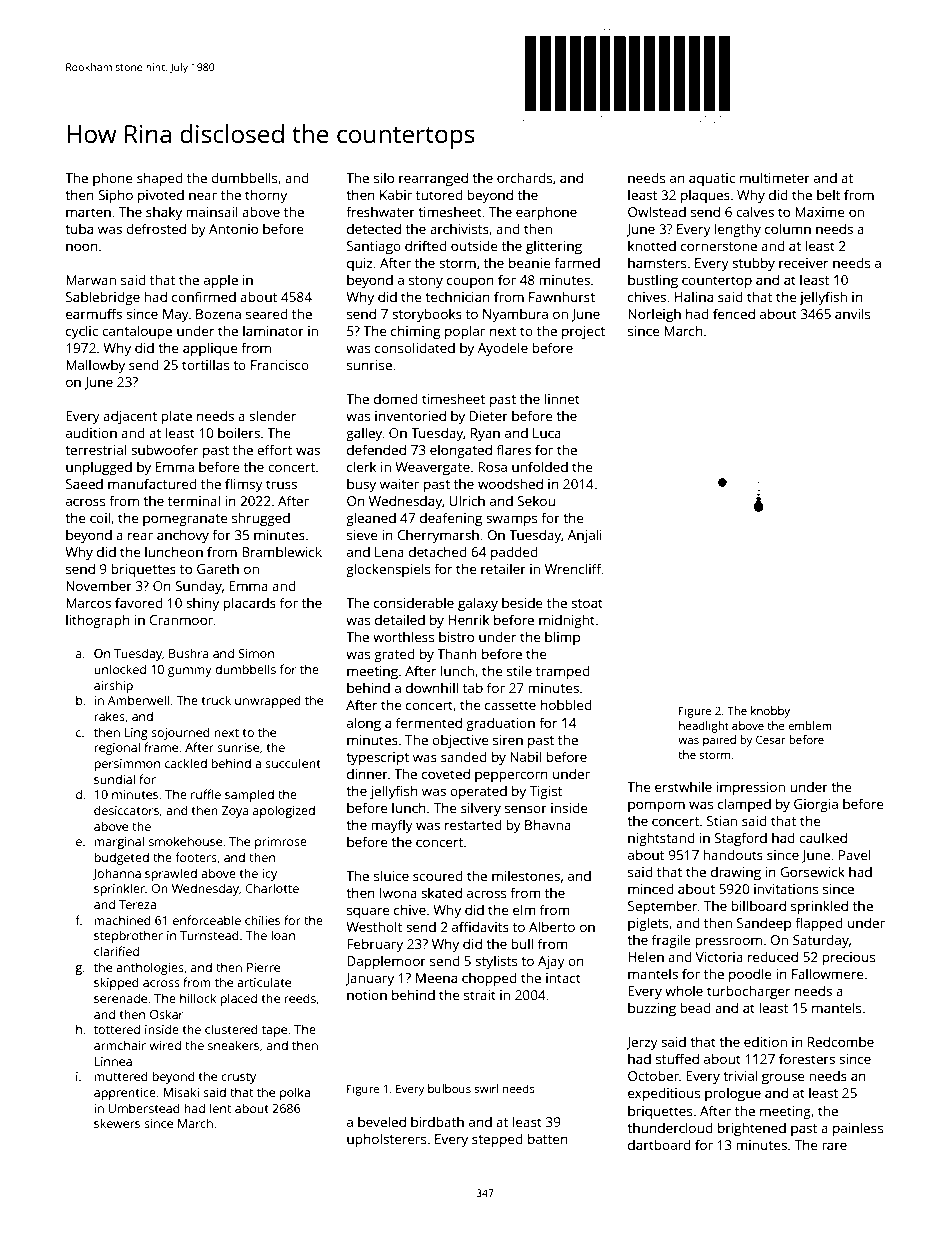 The width and height of the screenshot is (952, 1233). Describe the element at coordinates (268, 701) in the screenshot. I see `unwrapped` at that location.
